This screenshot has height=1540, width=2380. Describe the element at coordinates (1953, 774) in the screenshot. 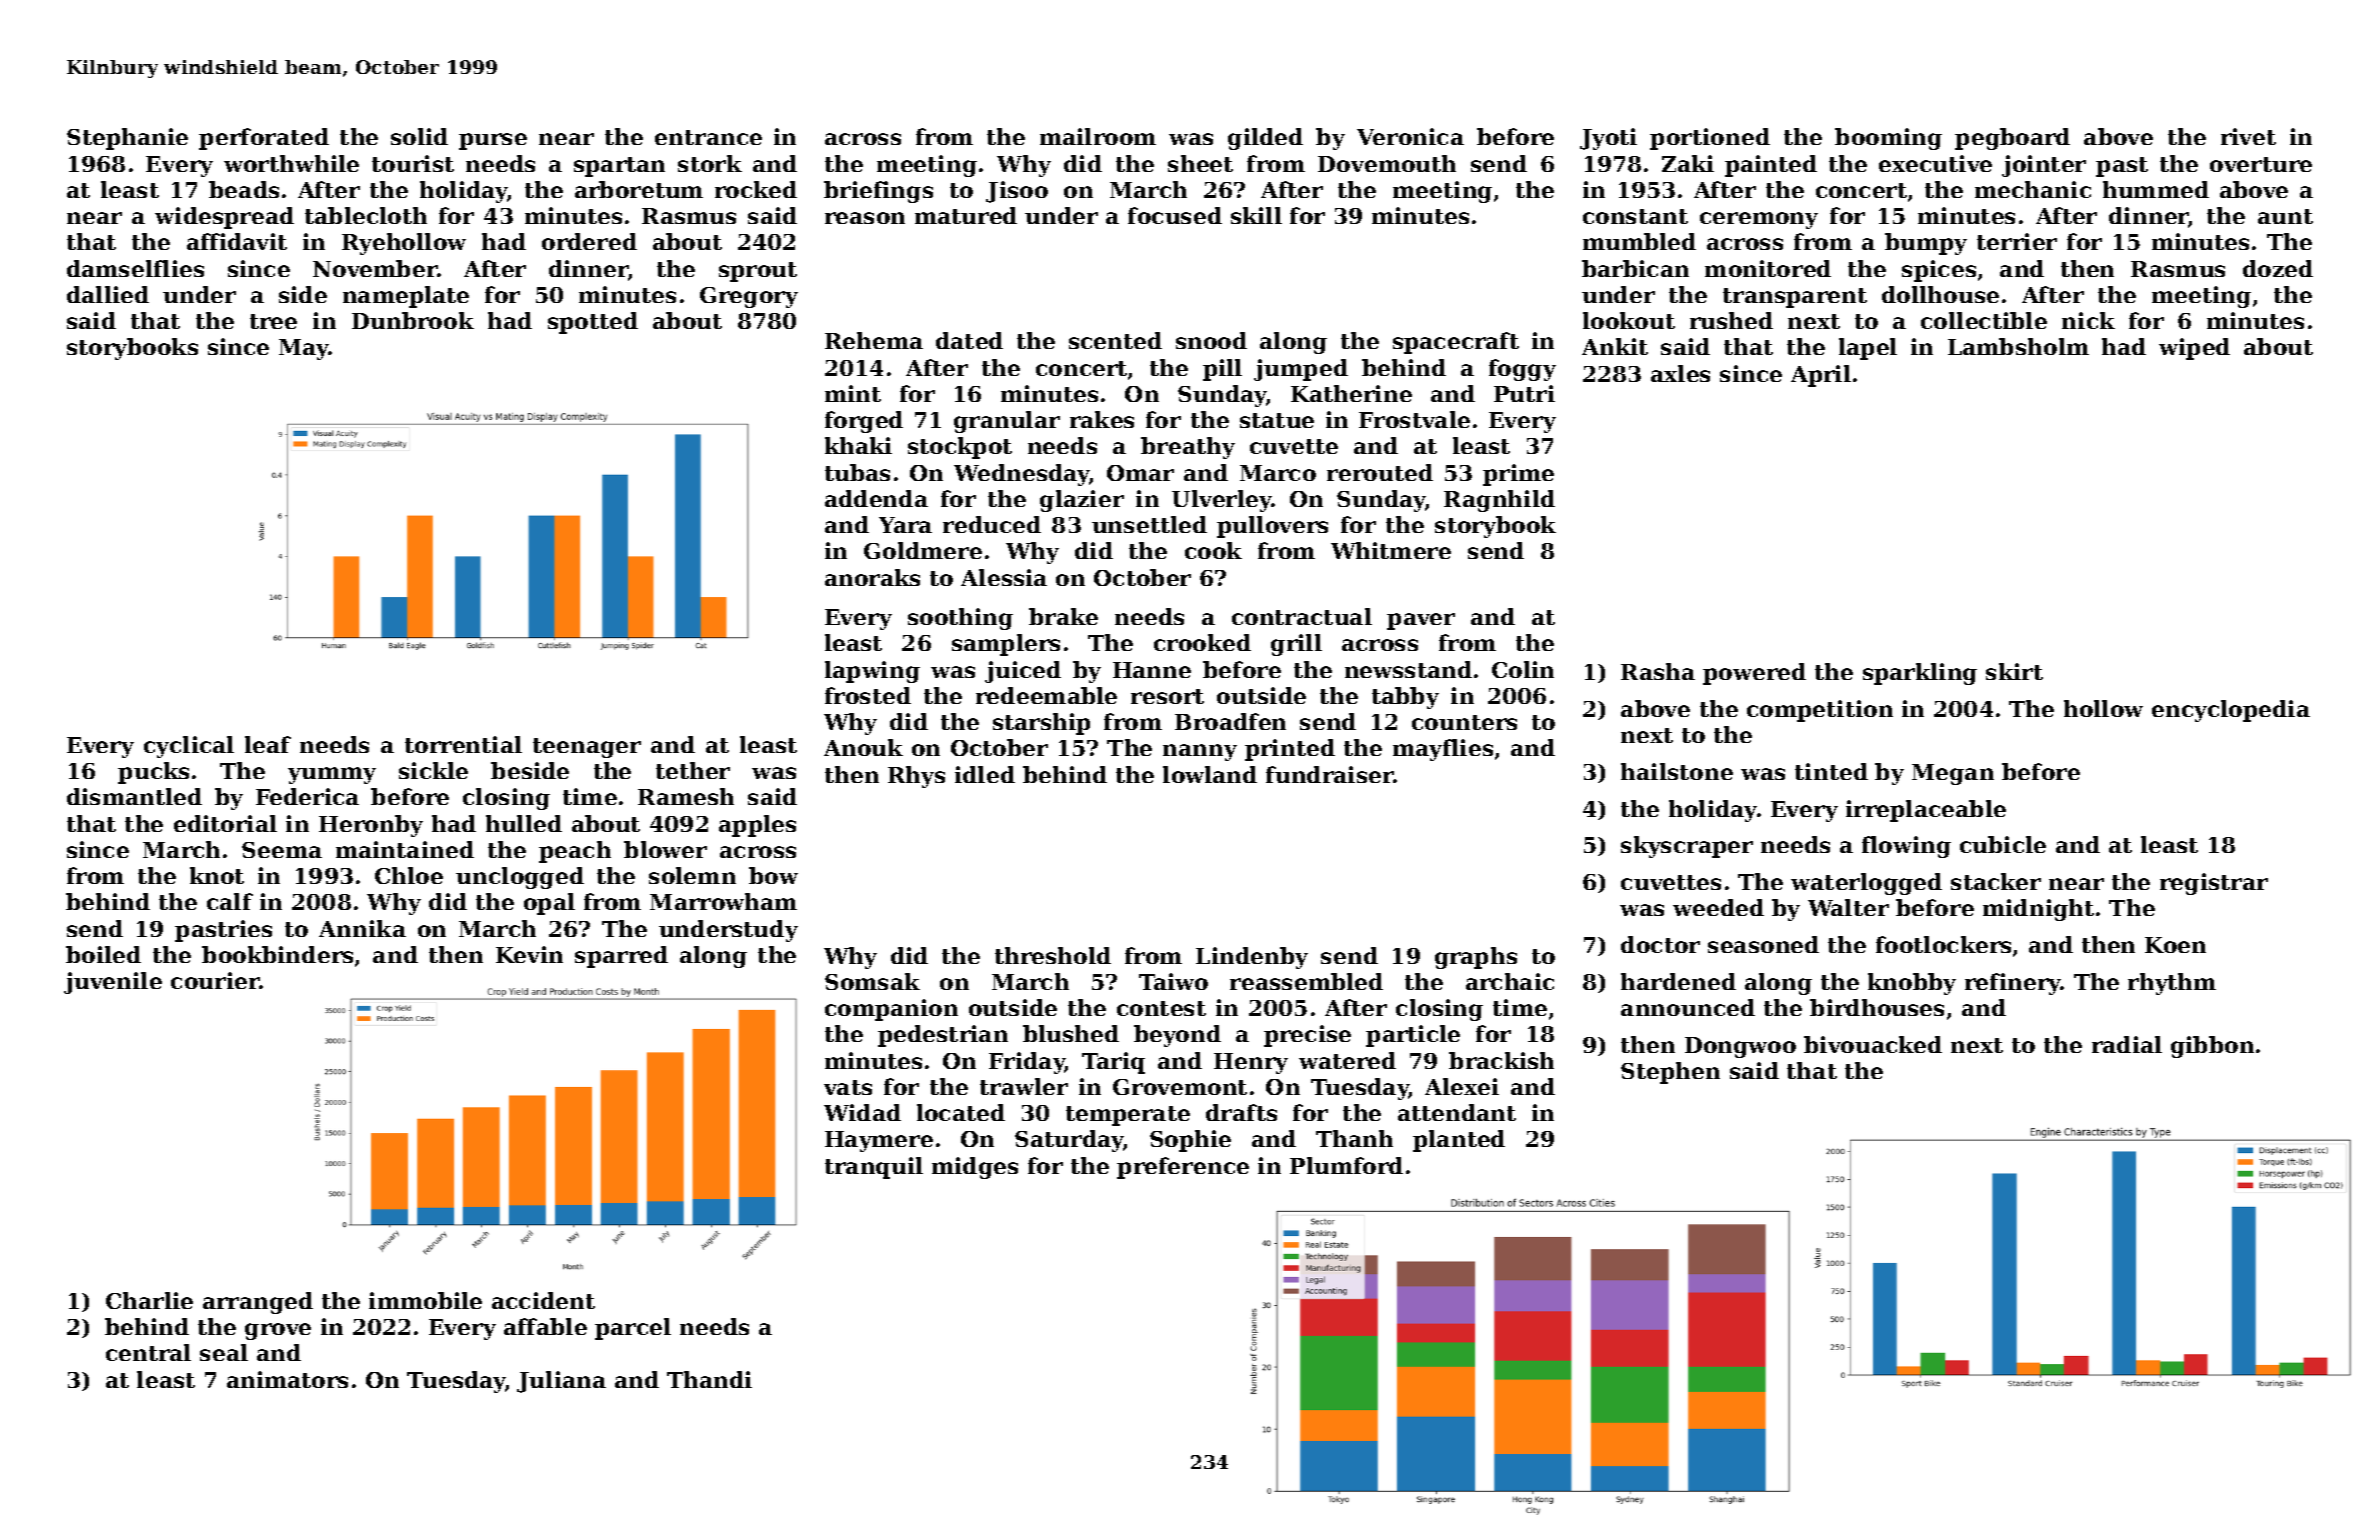

I see `Megan` at that location.
